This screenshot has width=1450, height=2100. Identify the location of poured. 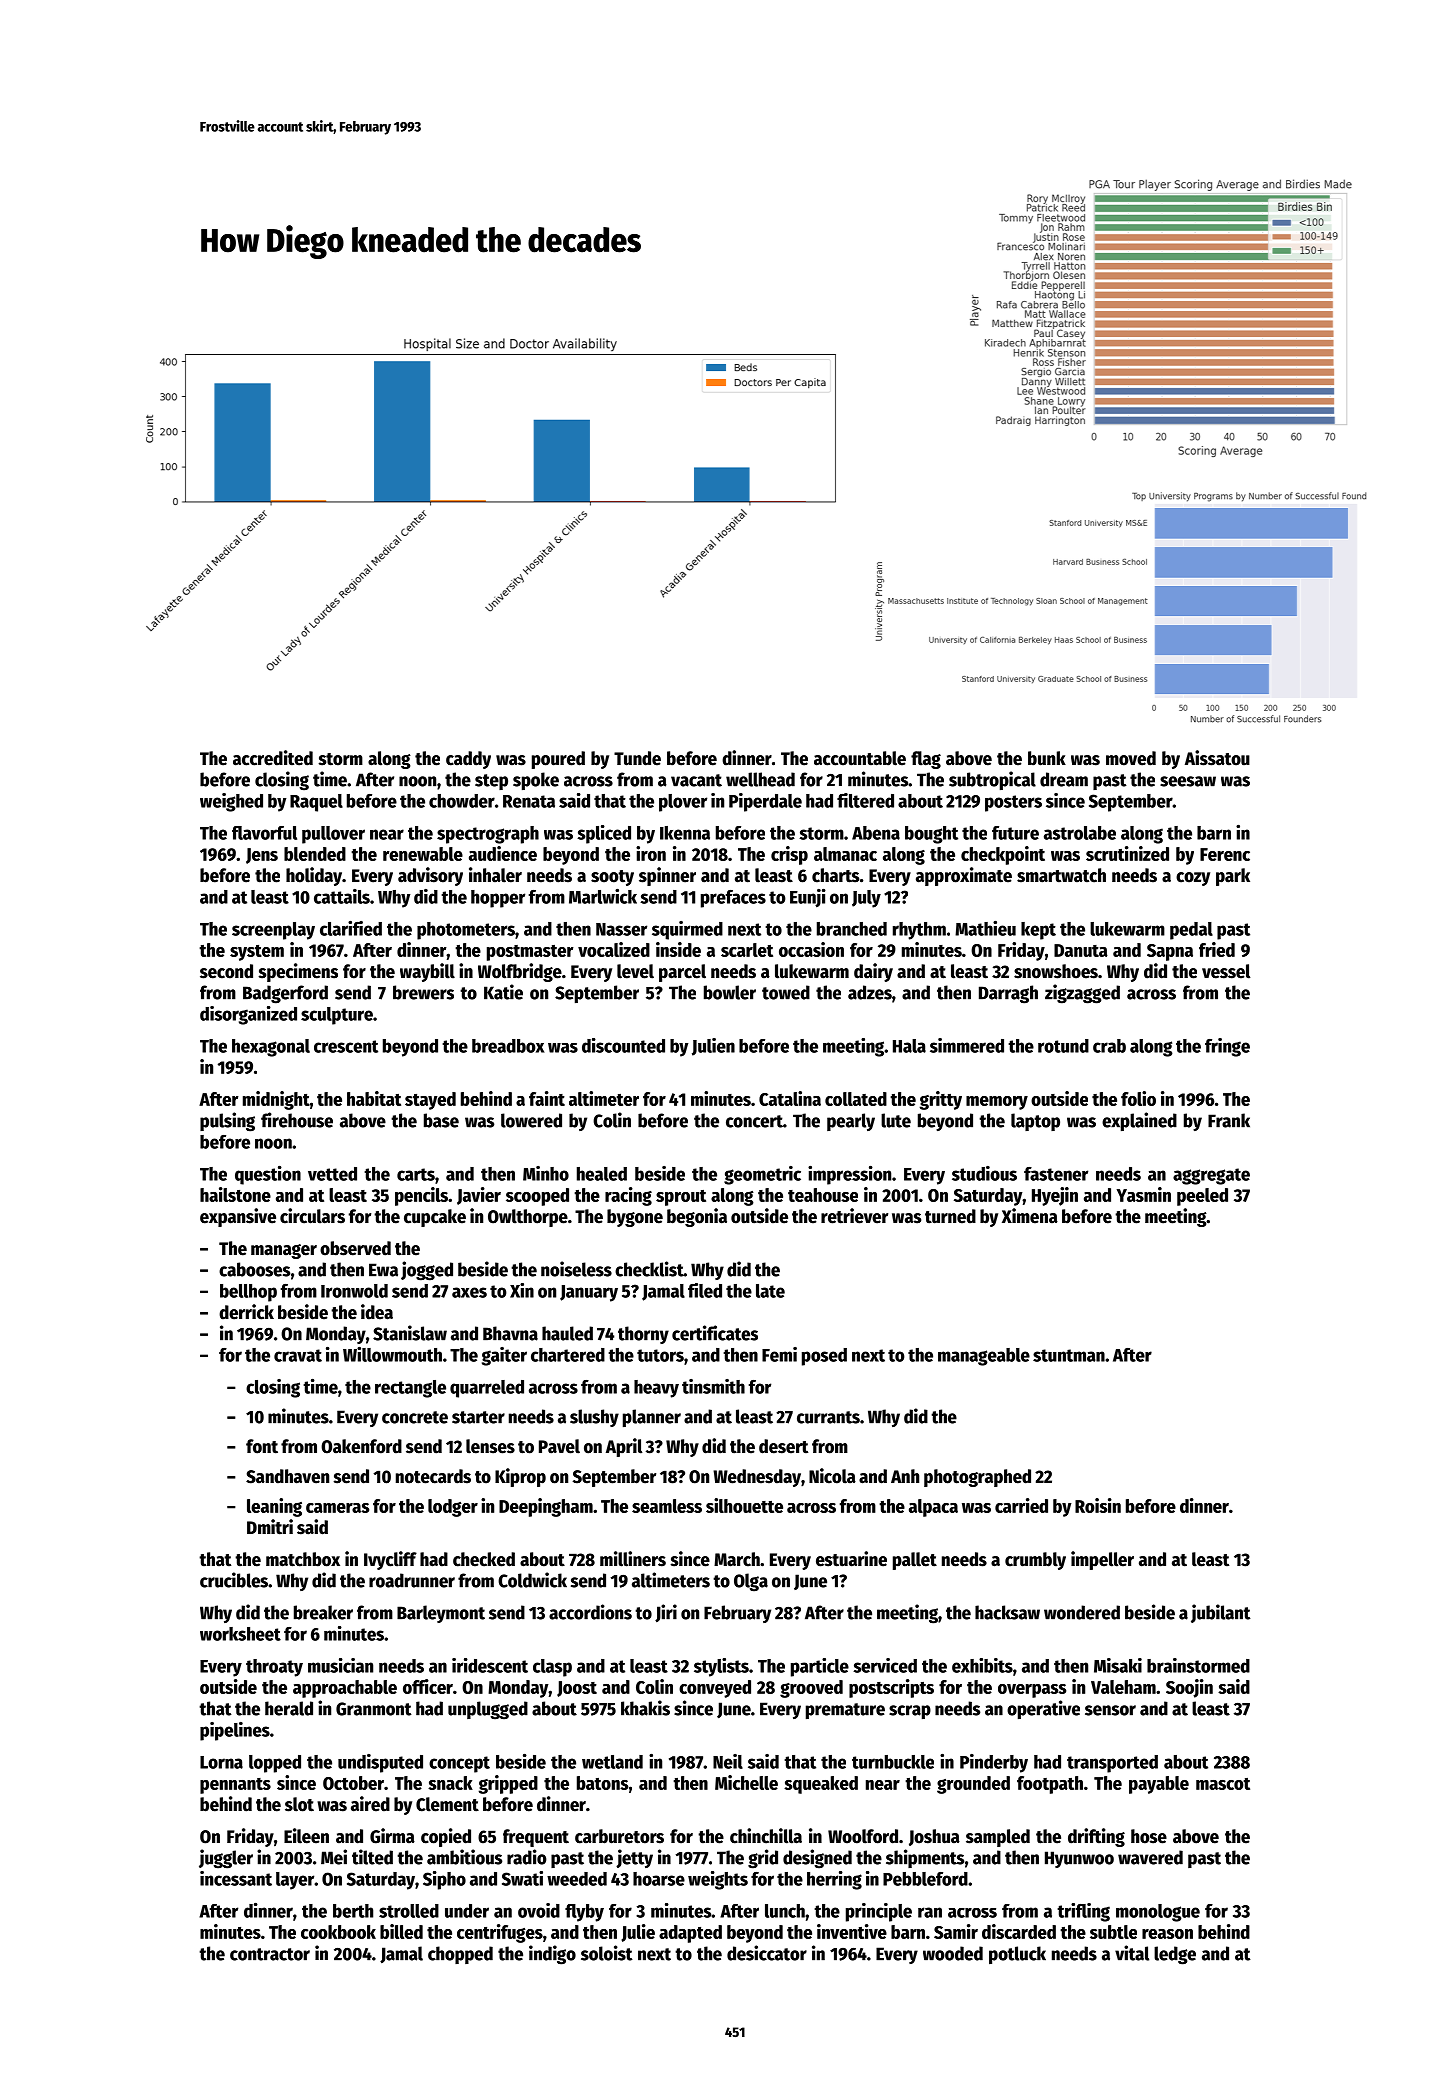
(558, 760).
